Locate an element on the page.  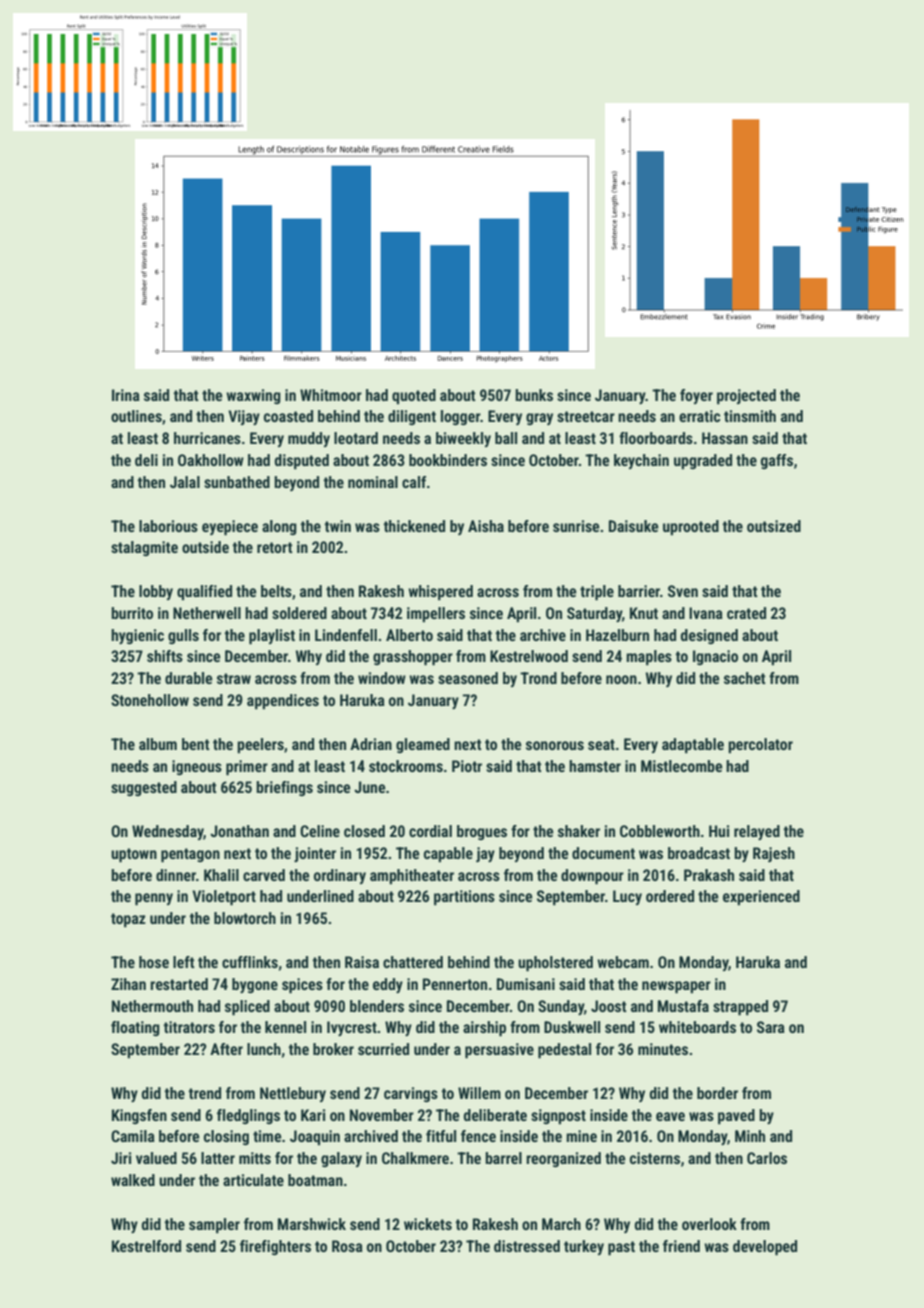
past is located at coordinates (621, 1248).
